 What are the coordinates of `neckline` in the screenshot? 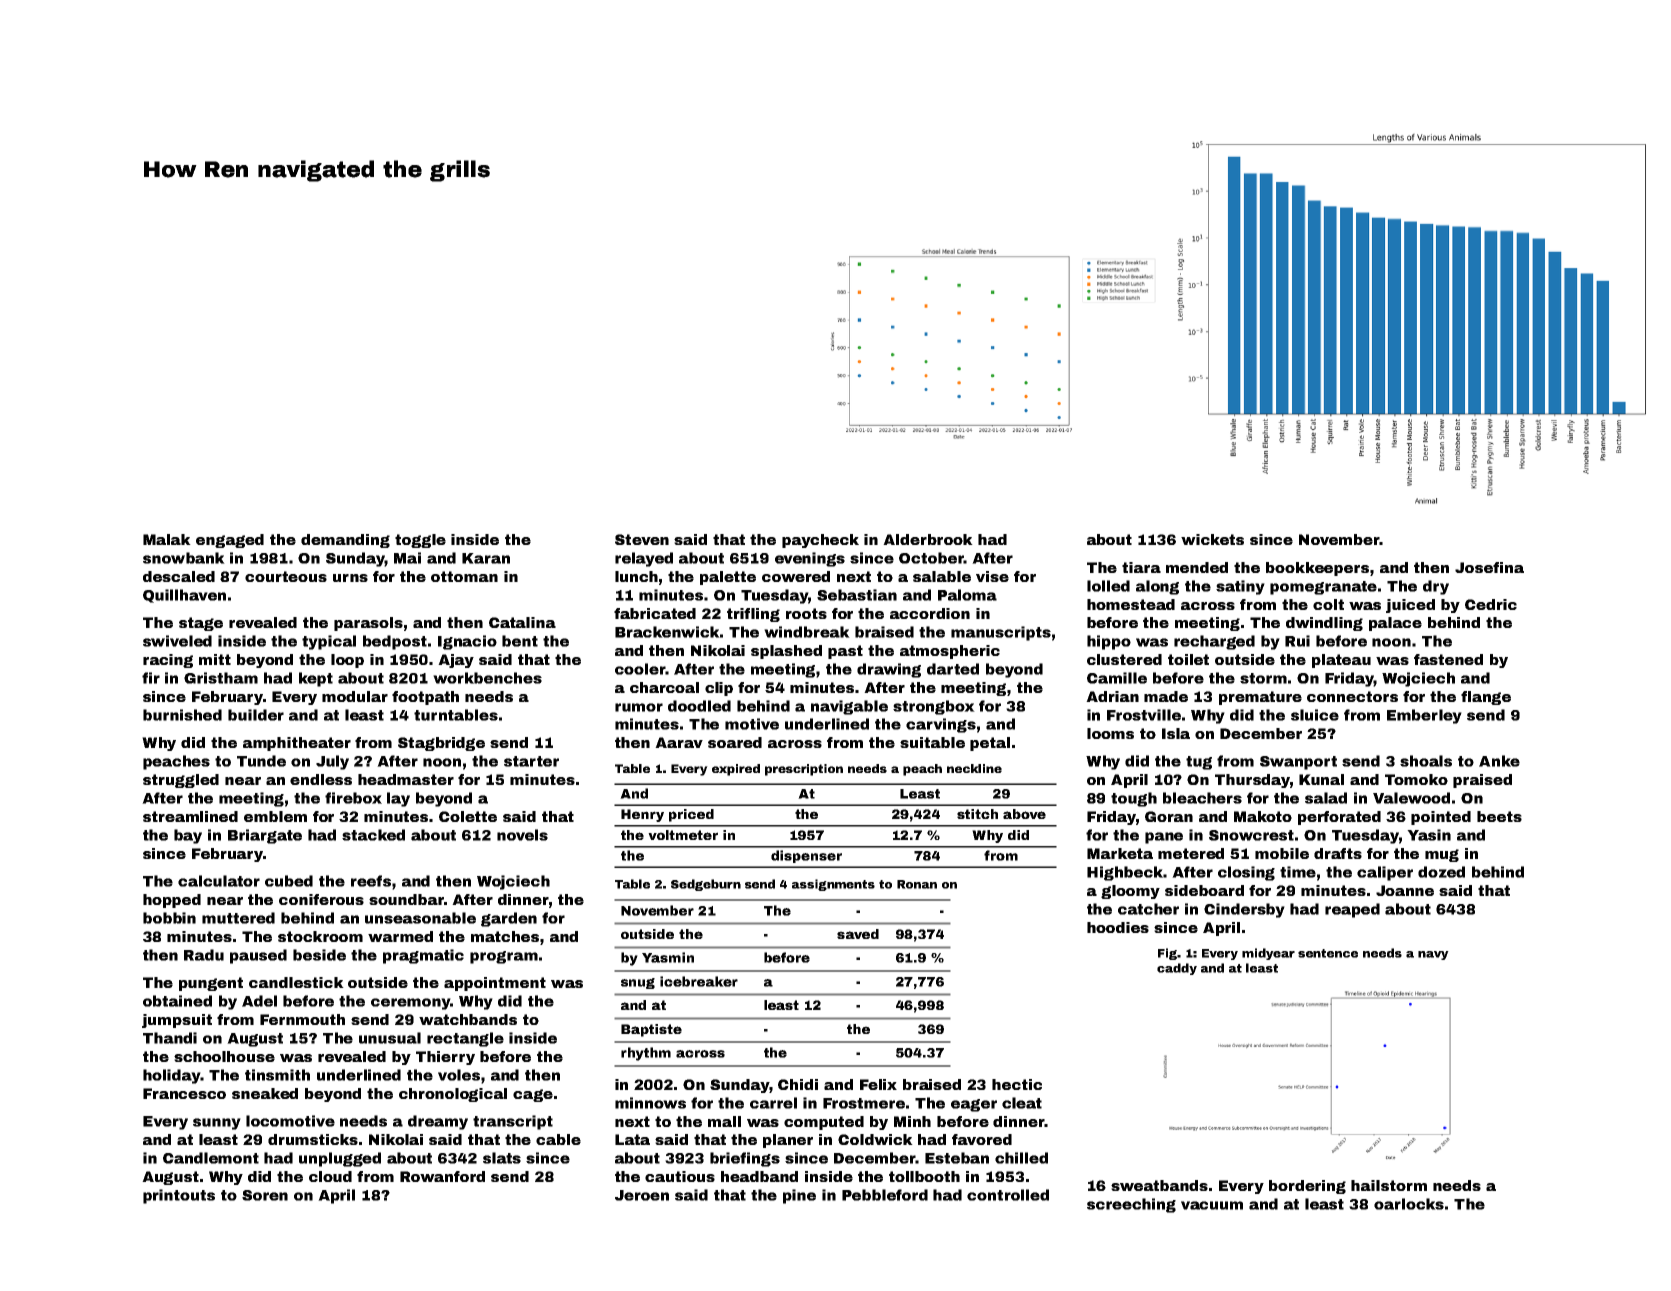 It's located at (974, 768).
